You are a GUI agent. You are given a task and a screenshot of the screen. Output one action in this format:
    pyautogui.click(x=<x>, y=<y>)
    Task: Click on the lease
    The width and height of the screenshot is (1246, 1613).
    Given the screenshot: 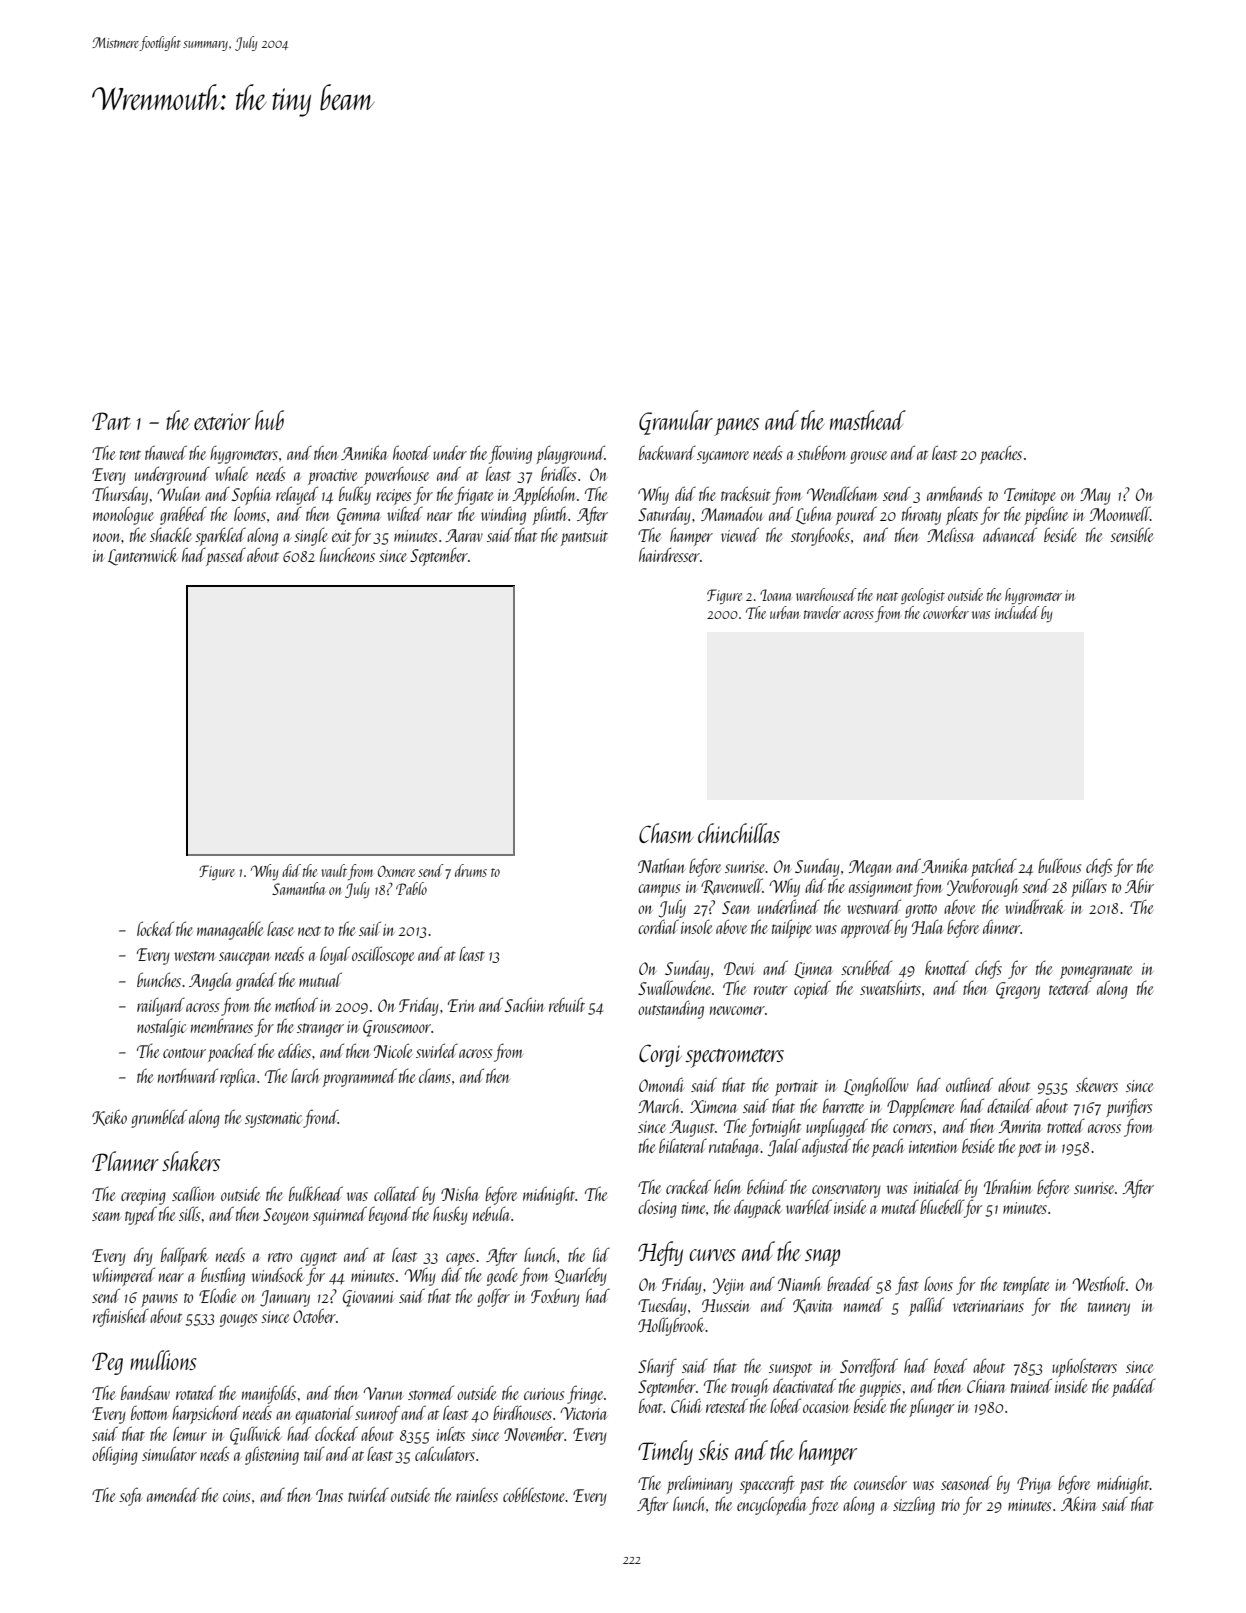 What is the action you would take?
    pyautogui.click(x=280, y=929)
